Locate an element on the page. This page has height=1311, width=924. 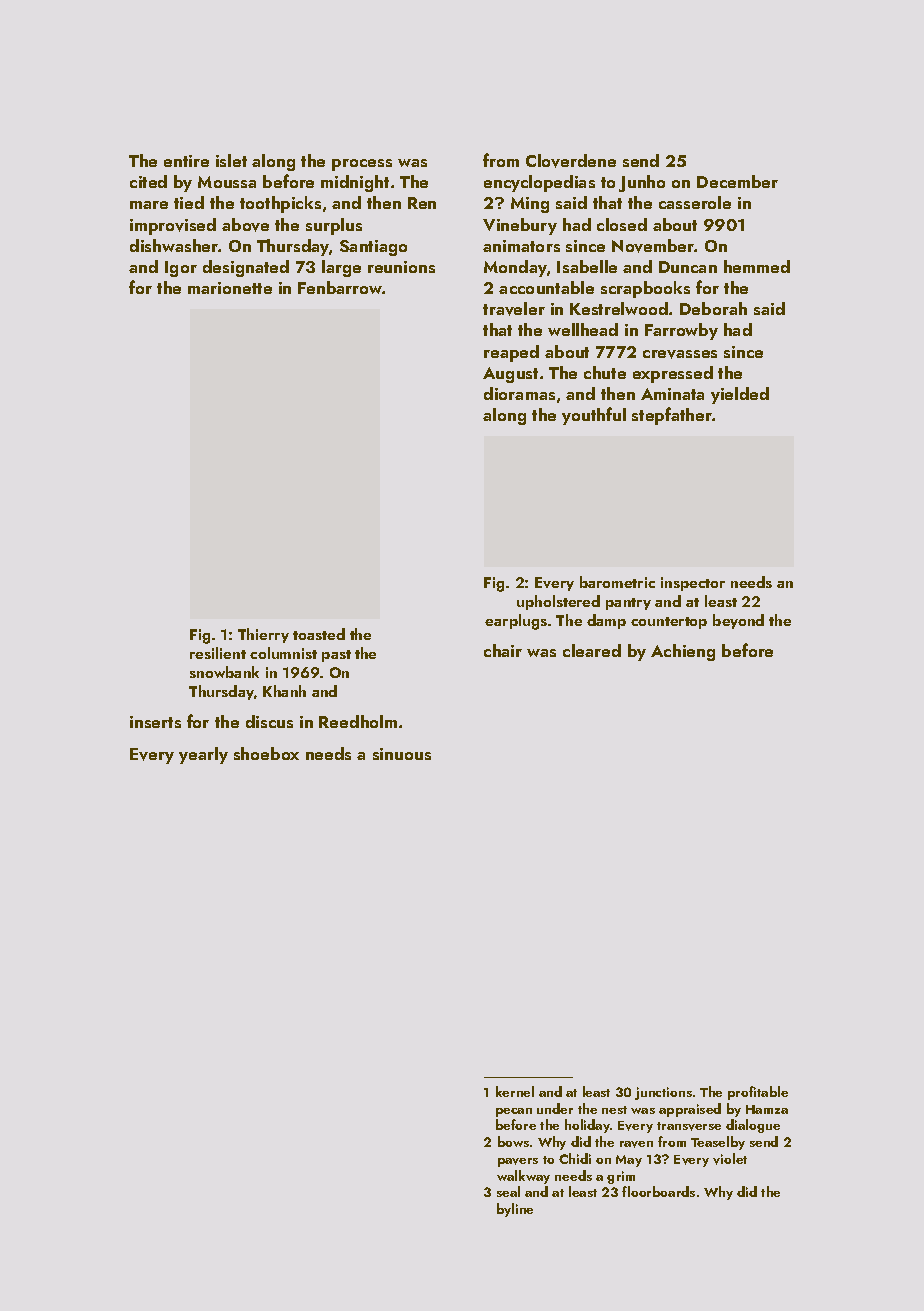
encyclopedias is located at coordinates (539, 183).
